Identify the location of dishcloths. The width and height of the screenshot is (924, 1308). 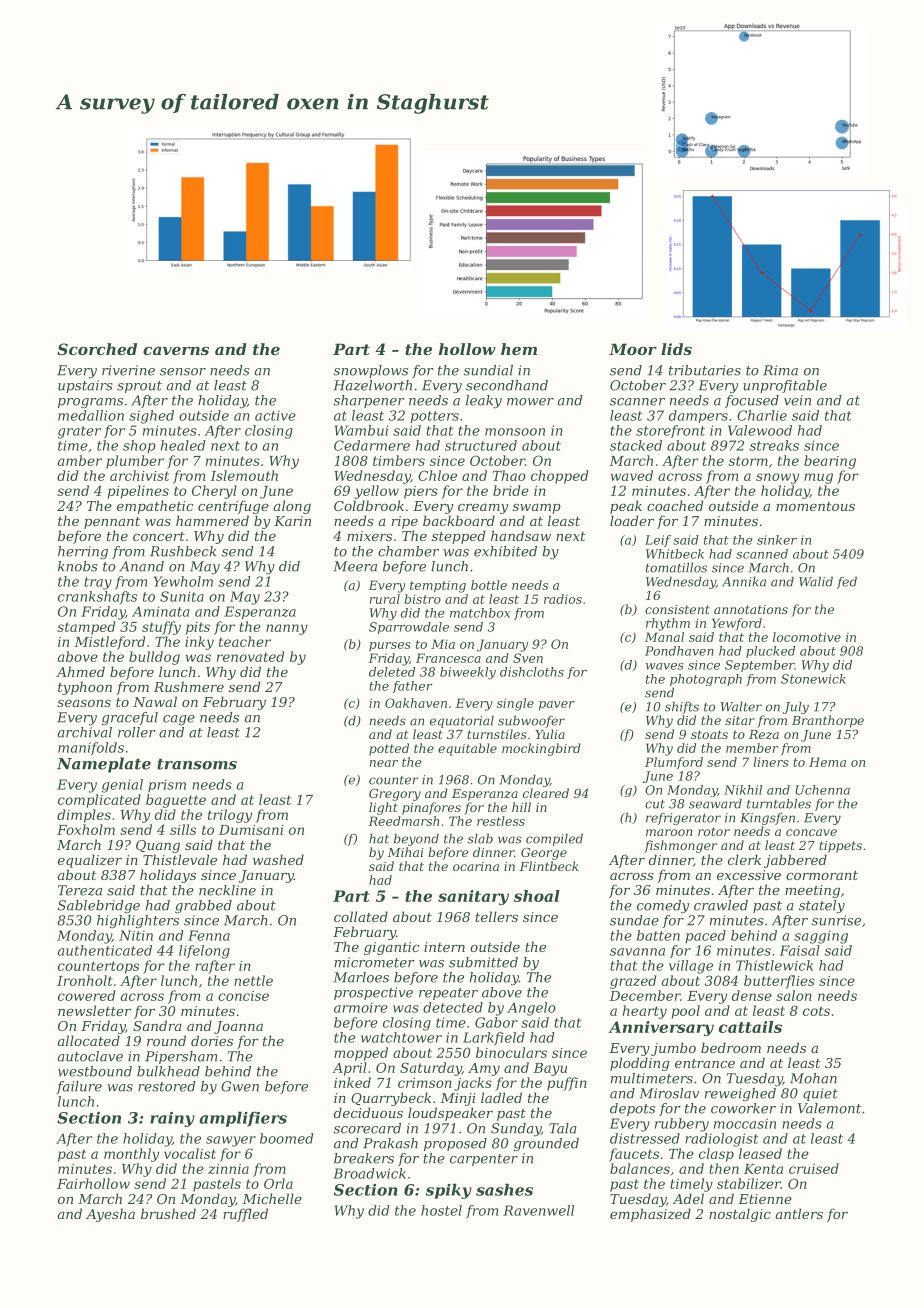
(532, 672).
